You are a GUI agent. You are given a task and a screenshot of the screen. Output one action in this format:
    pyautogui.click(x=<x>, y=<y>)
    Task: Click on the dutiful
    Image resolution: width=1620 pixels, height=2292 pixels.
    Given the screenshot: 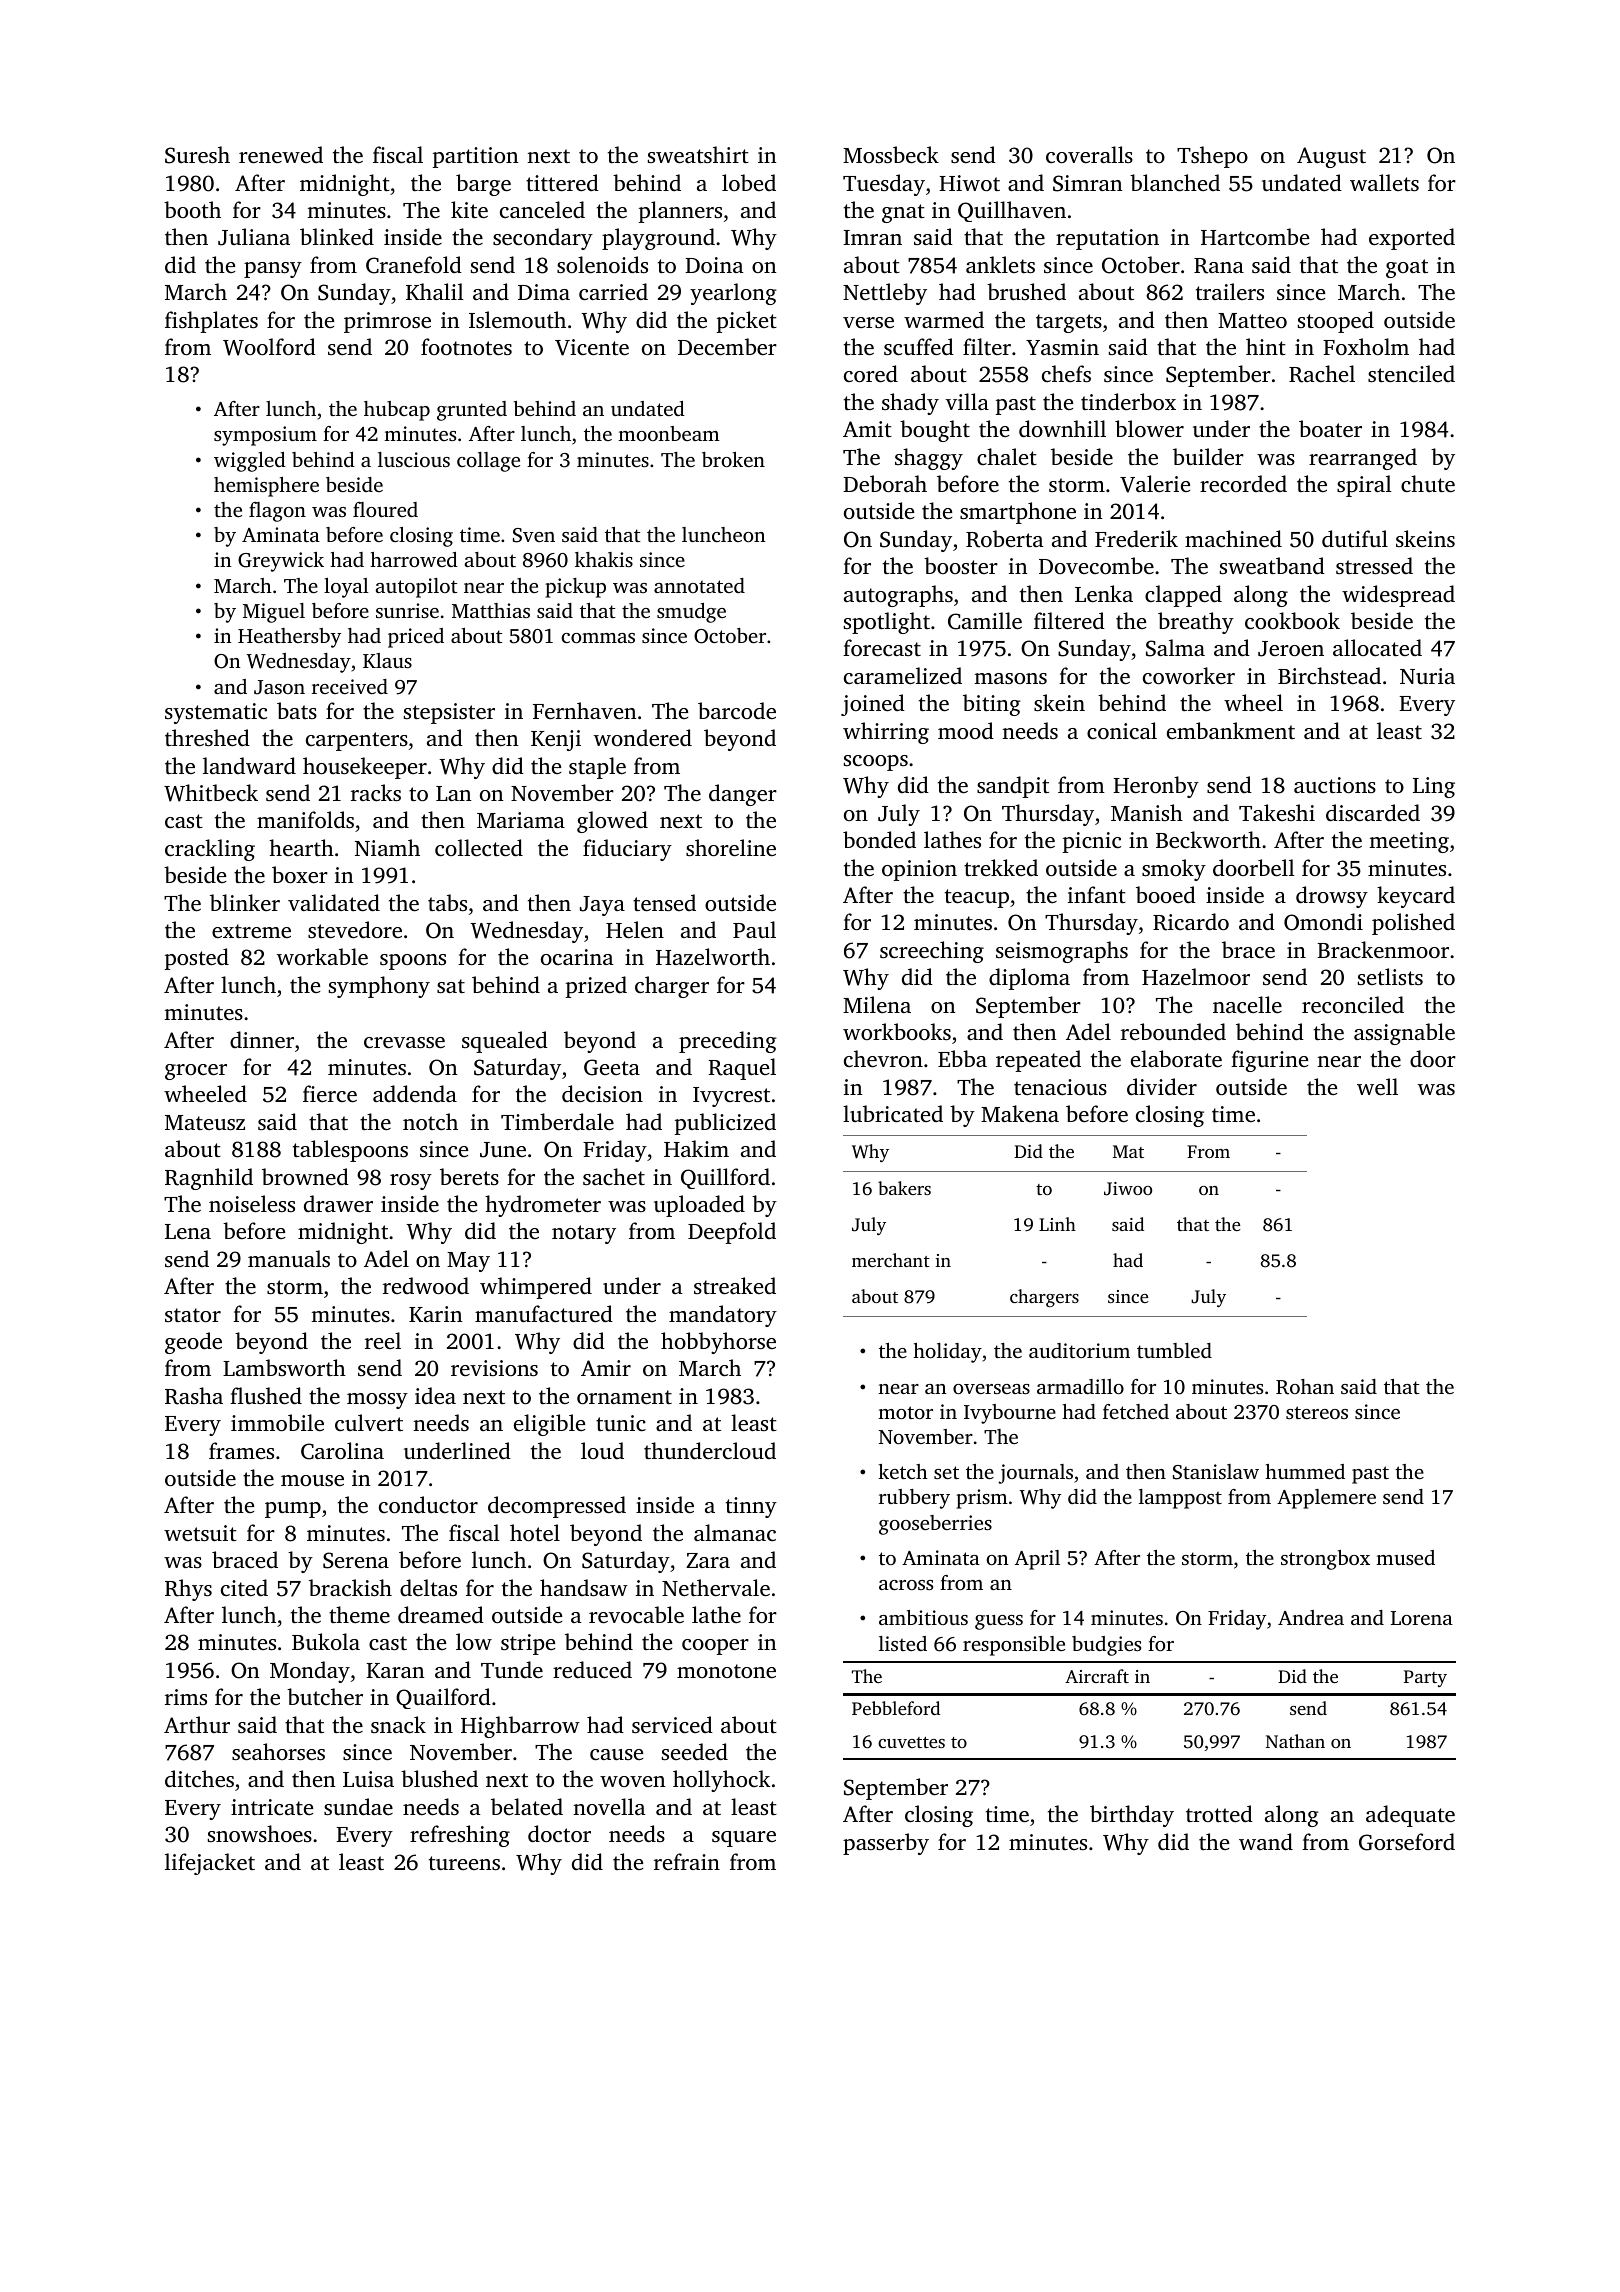 What is the action you would take?
    pyautogui.click(x=1355, y=538)
